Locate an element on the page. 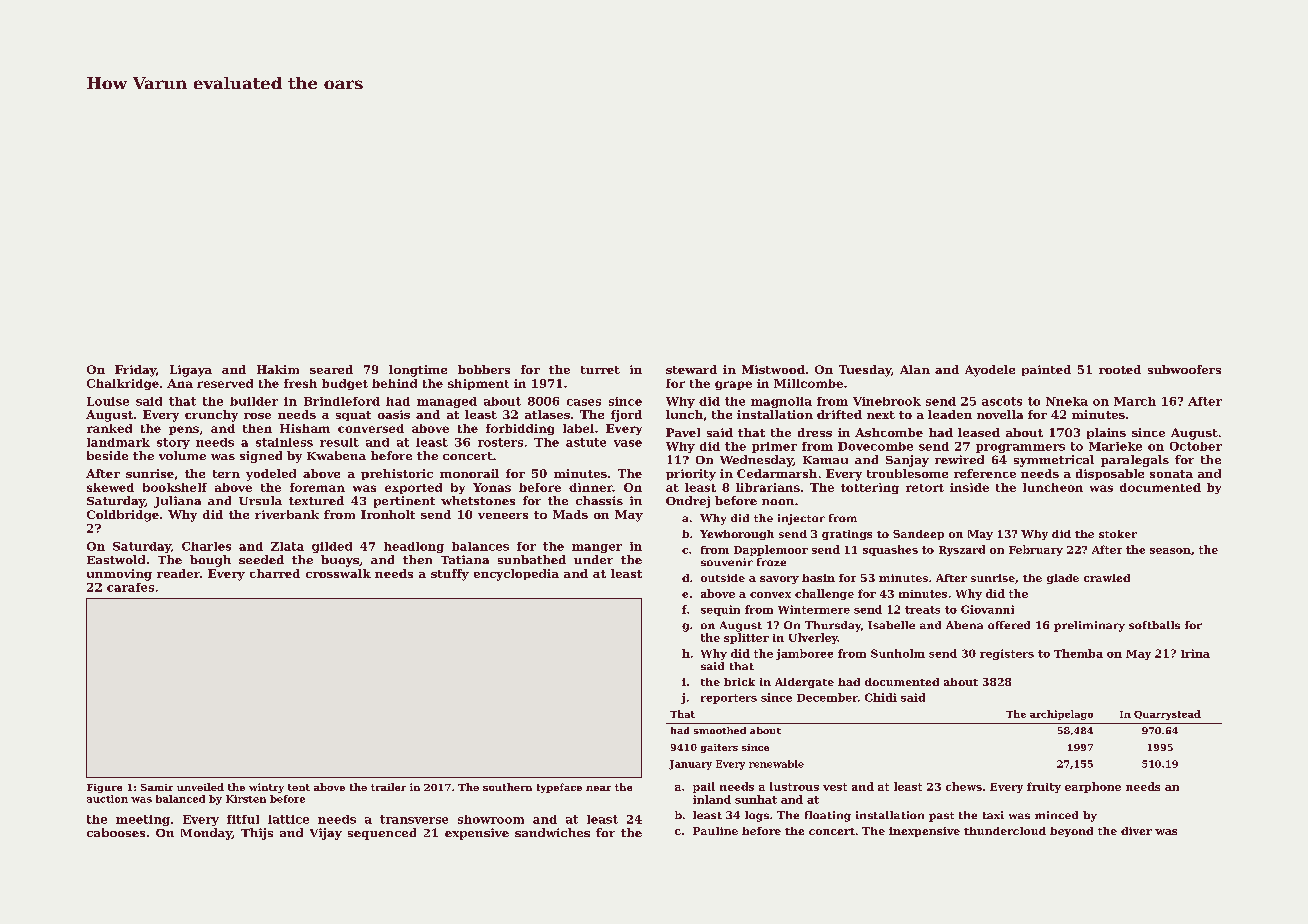 This image has width=1308, height=924. label is located at coordinates (578, 428).
